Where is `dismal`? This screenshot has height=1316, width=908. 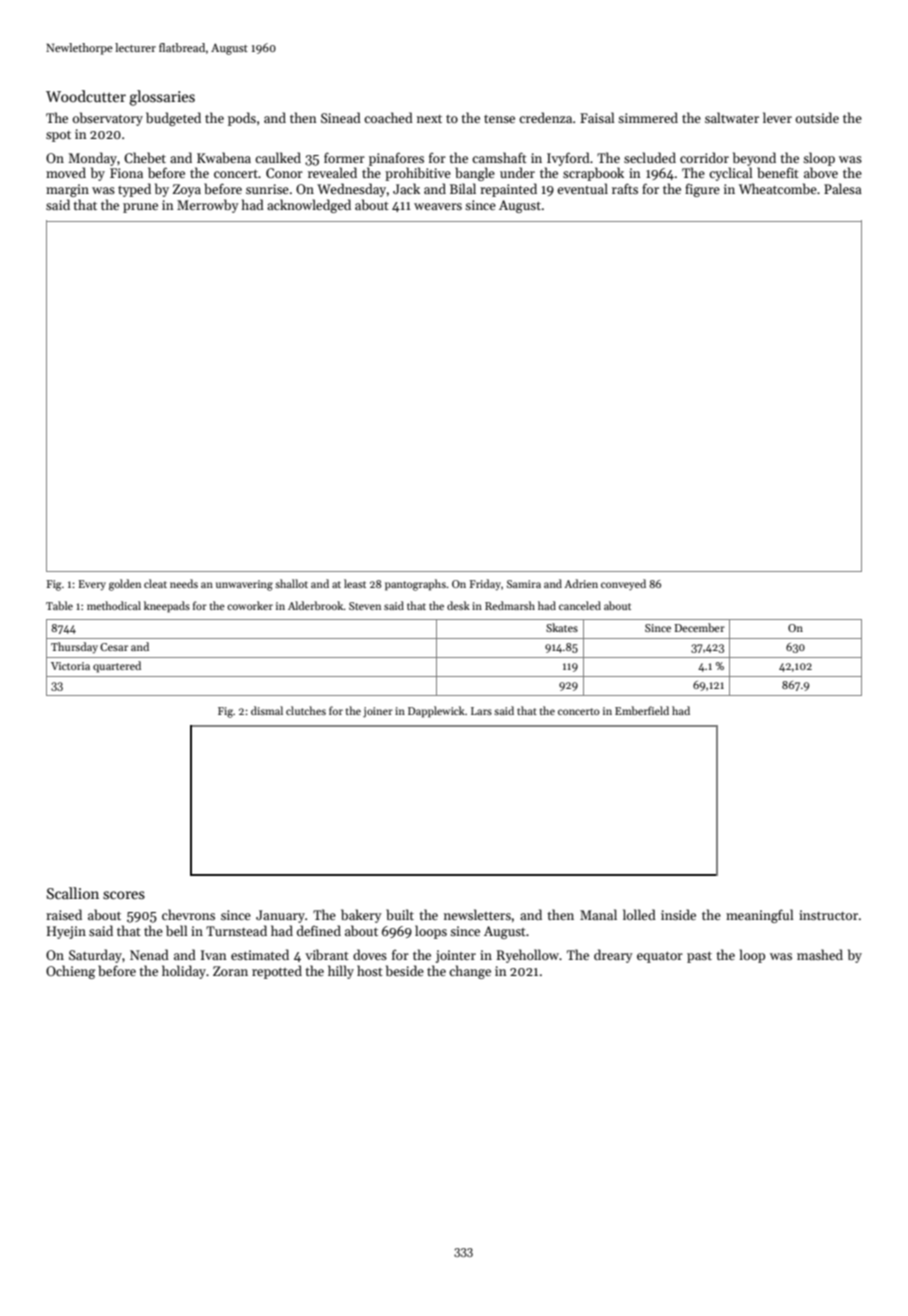 dismal is located at coordinates (267, 710).
